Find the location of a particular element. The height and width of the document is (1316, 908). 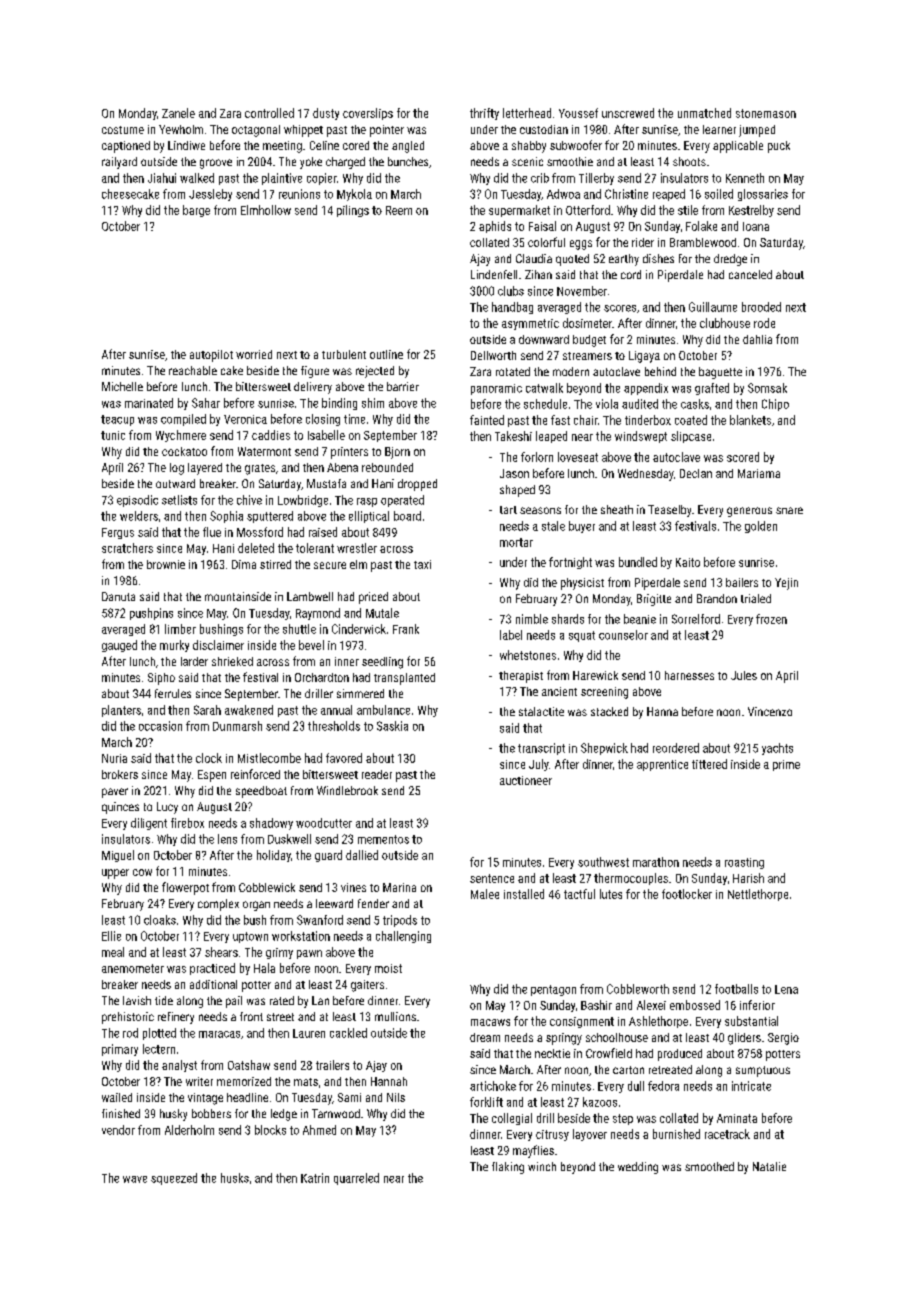

installed is located at coordinates (524, 894).
